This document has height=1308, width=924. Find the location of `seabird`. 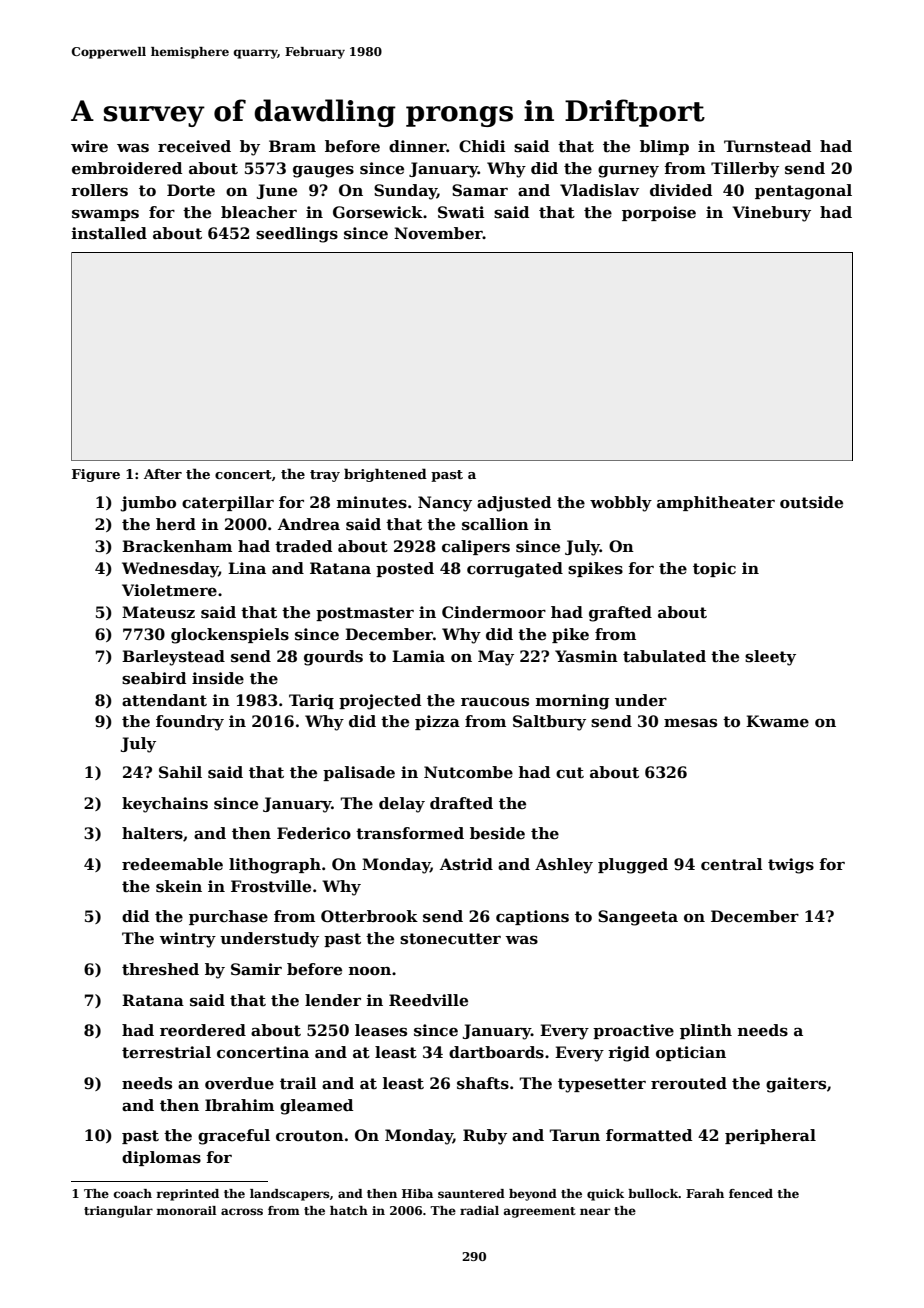

seabird is located at coordinates (154, 678).
